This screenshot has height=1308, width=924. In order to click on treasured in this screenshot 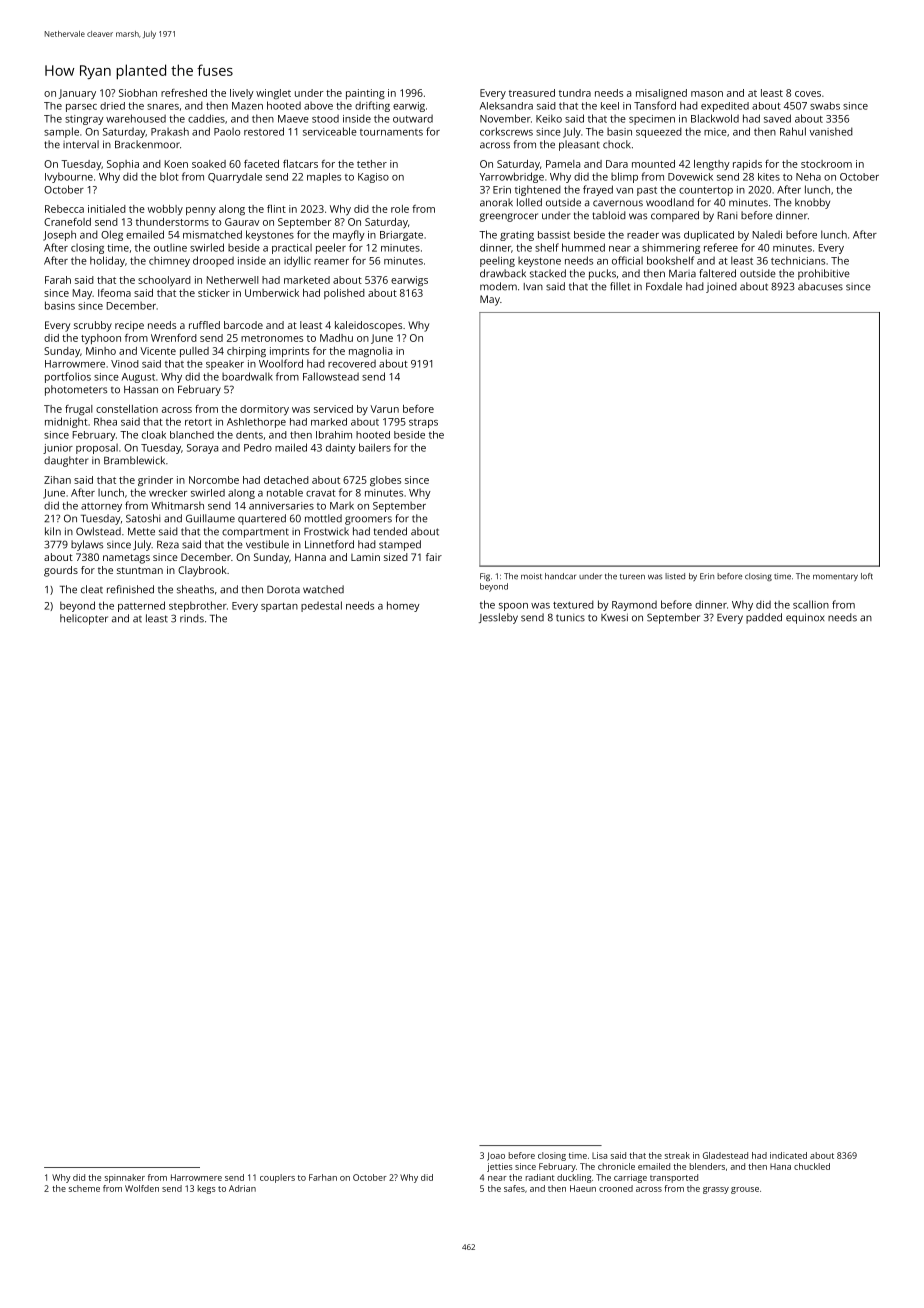, I will do `click(532, 93)`.
